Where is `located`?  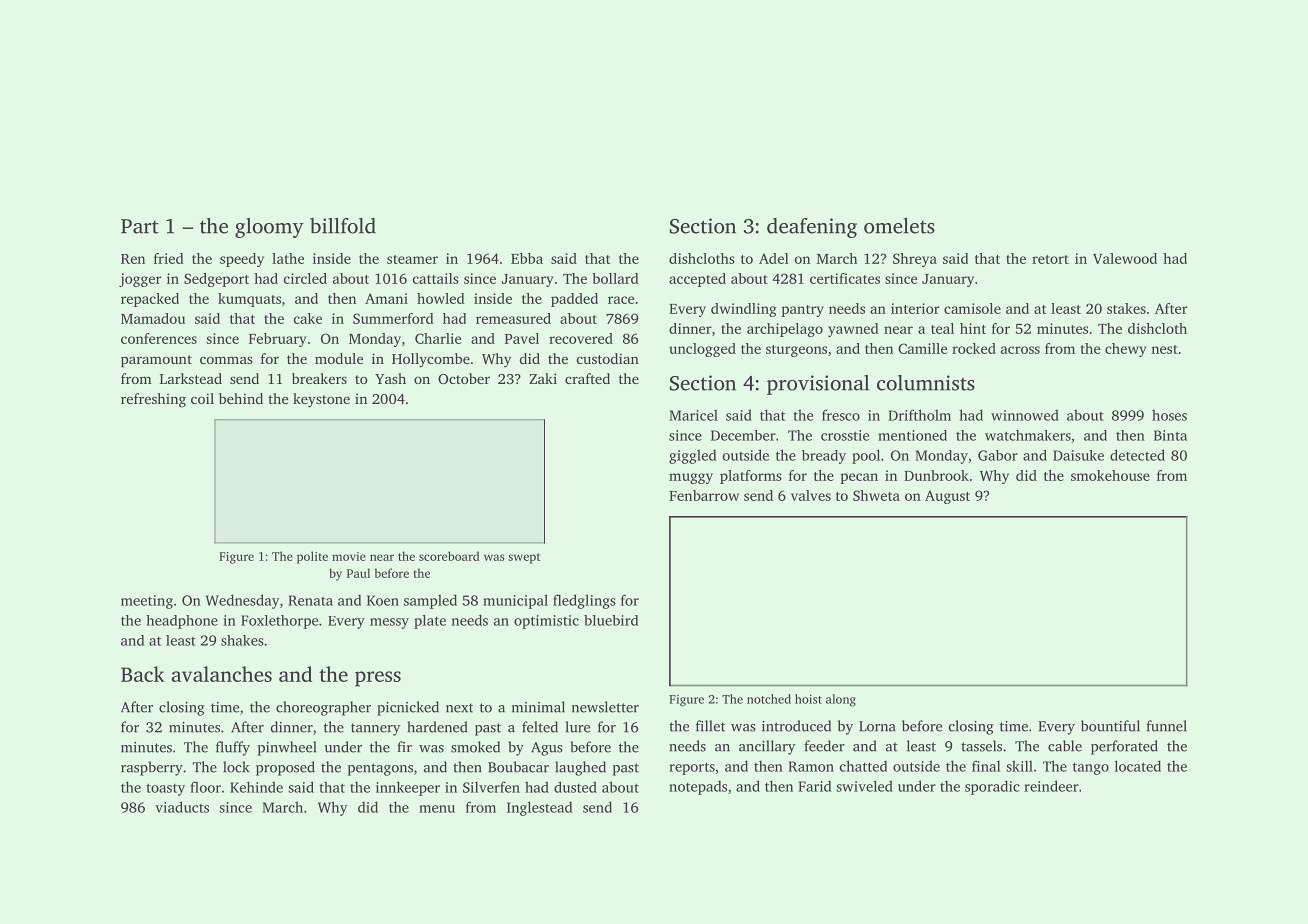
located is located at coordinates (1138, 766).
